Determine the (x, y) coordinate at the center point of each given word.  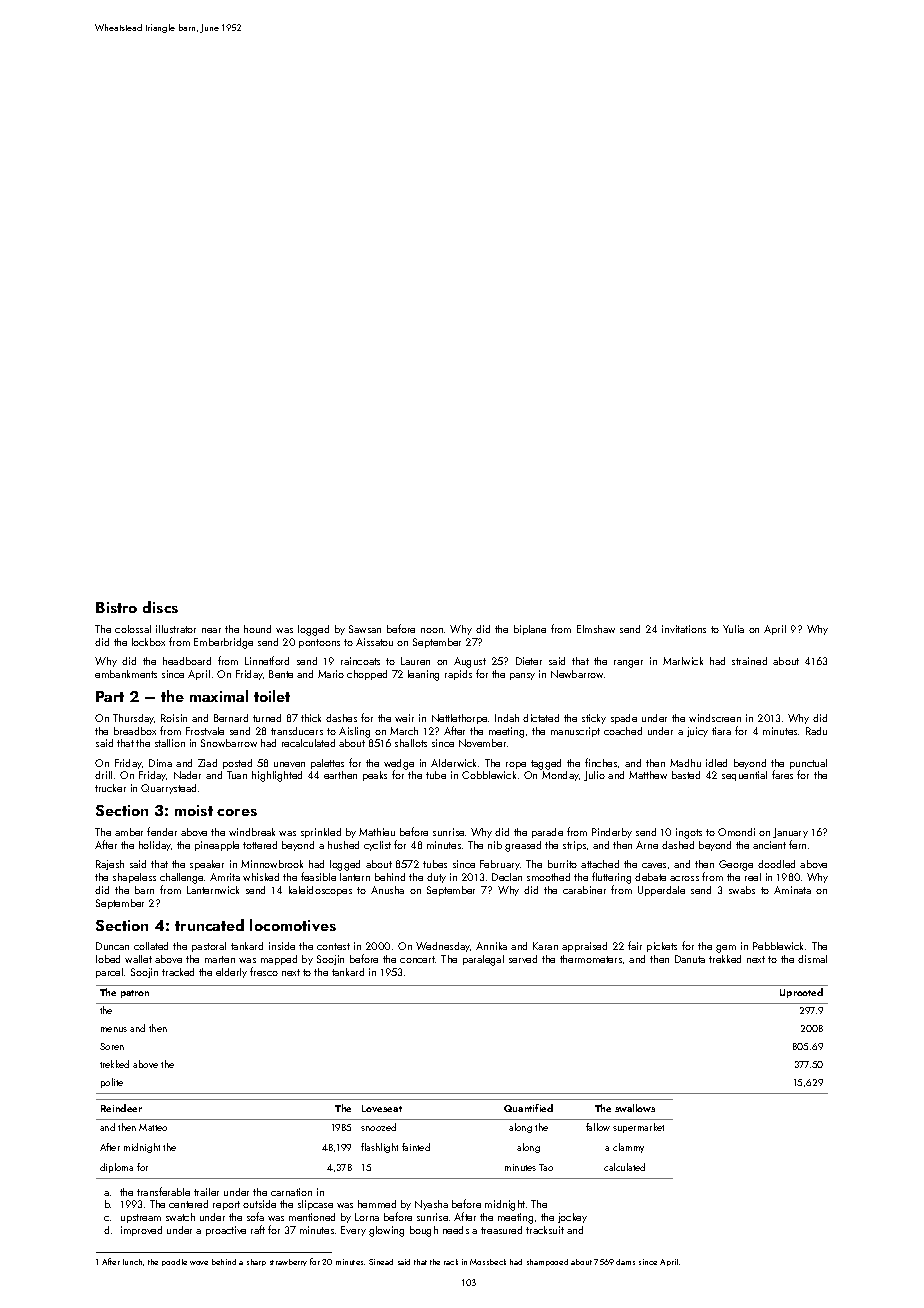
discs (160, 607)
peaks (375, 776)
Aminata (792, 890)
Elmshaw (596, 629)
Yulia (733, 629)
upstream (141, 1218)
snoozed (378, 1127)
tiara (721, 731)
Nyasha (431, 1205)
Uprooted (801, 993)
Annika (491, 946)
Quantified (528, 1108)
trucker (110, 788)
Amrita (225, 877)
